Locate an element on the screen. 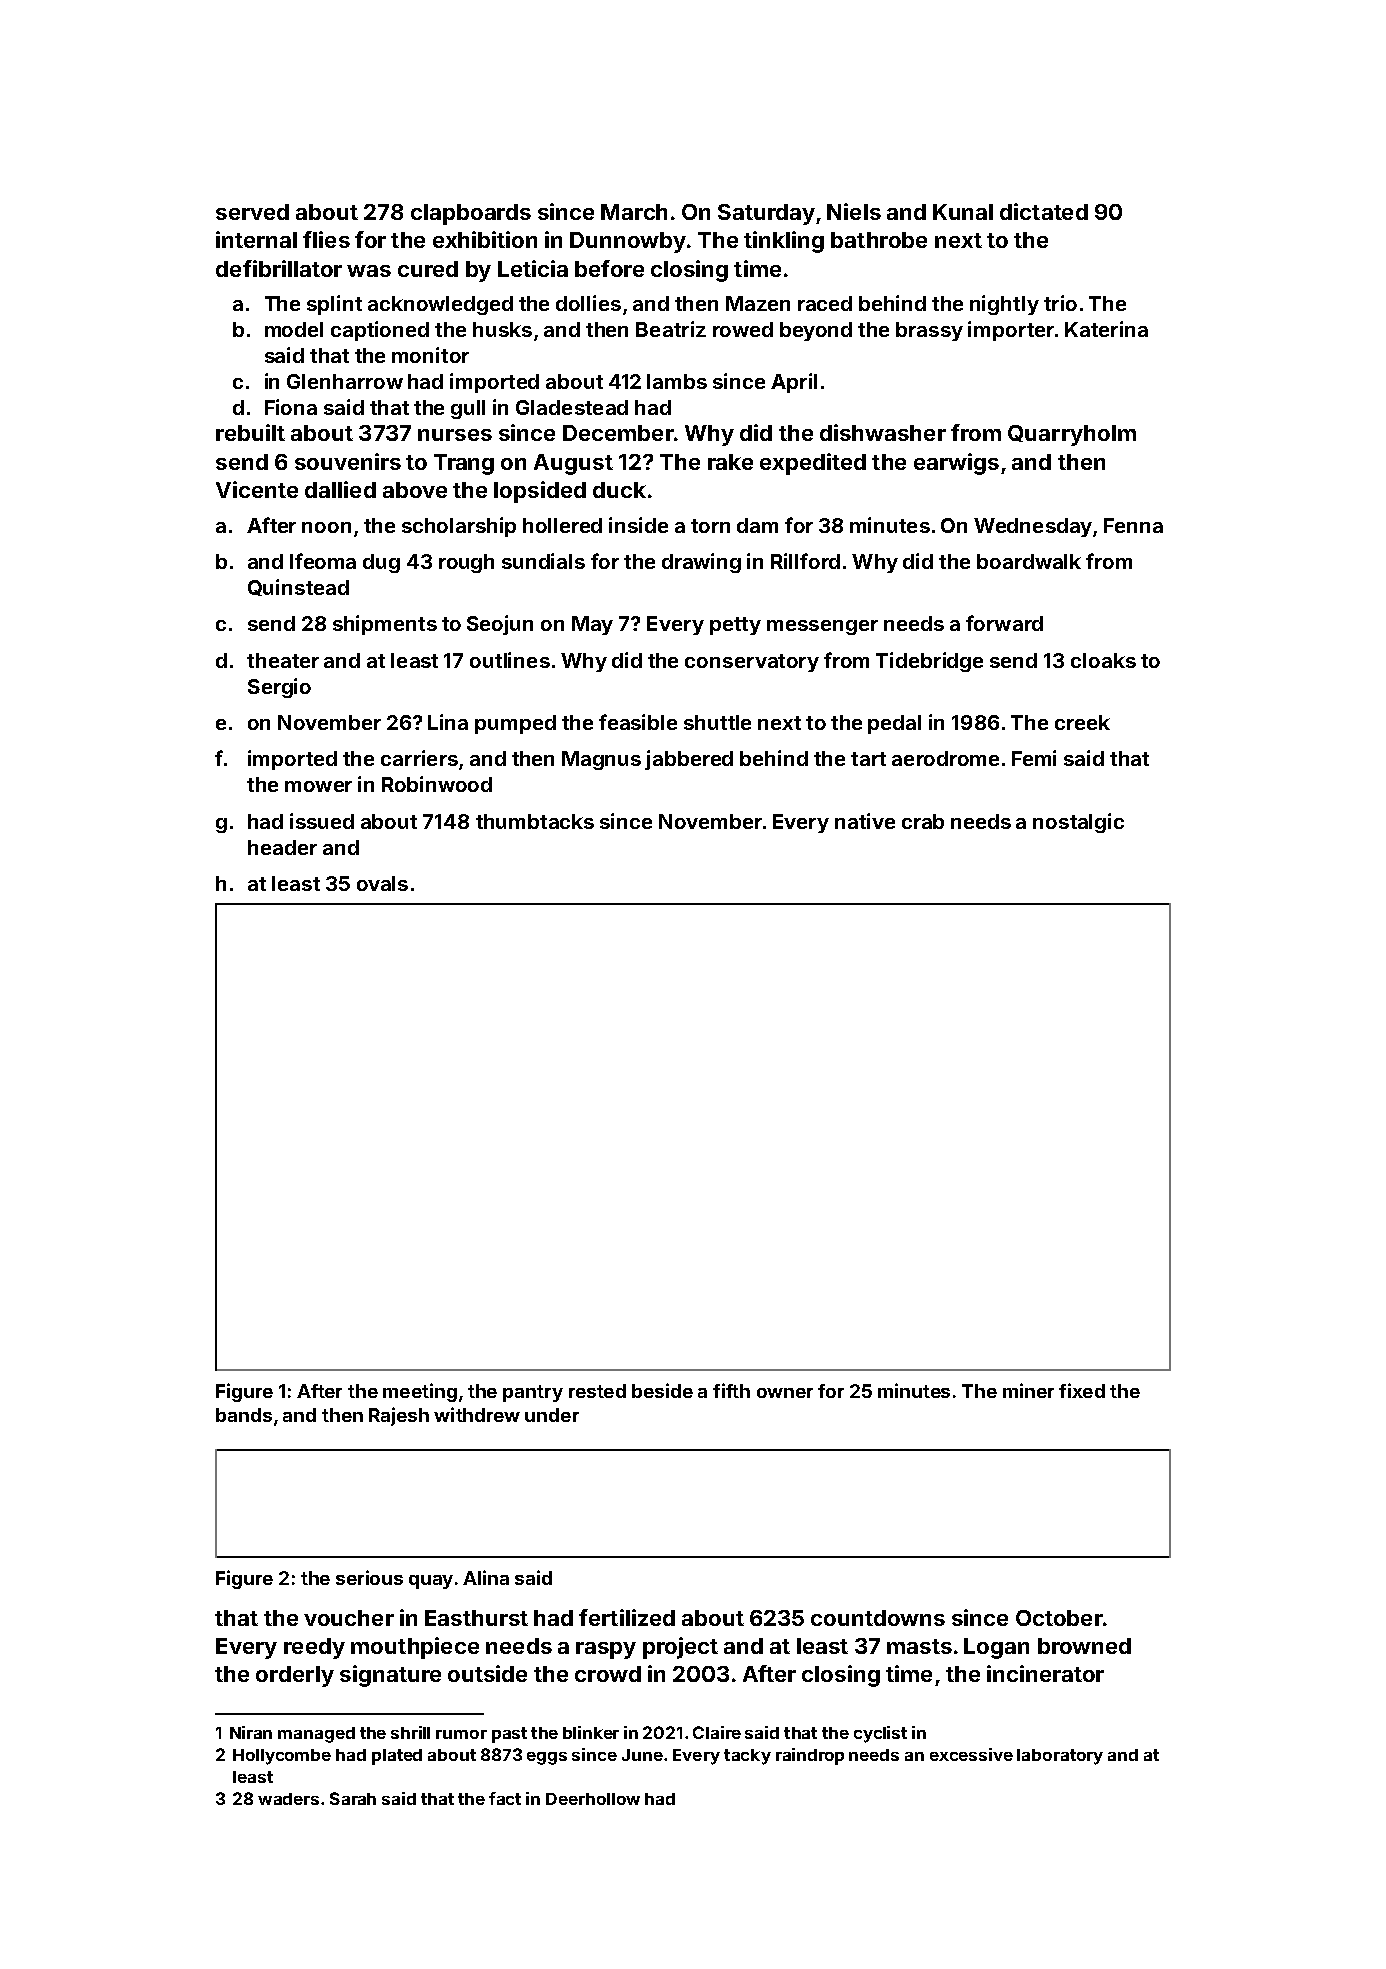 Image resolution: width=1386 pixels, height=1969 pixels. excessive is located at coordinates (971, 1754).
